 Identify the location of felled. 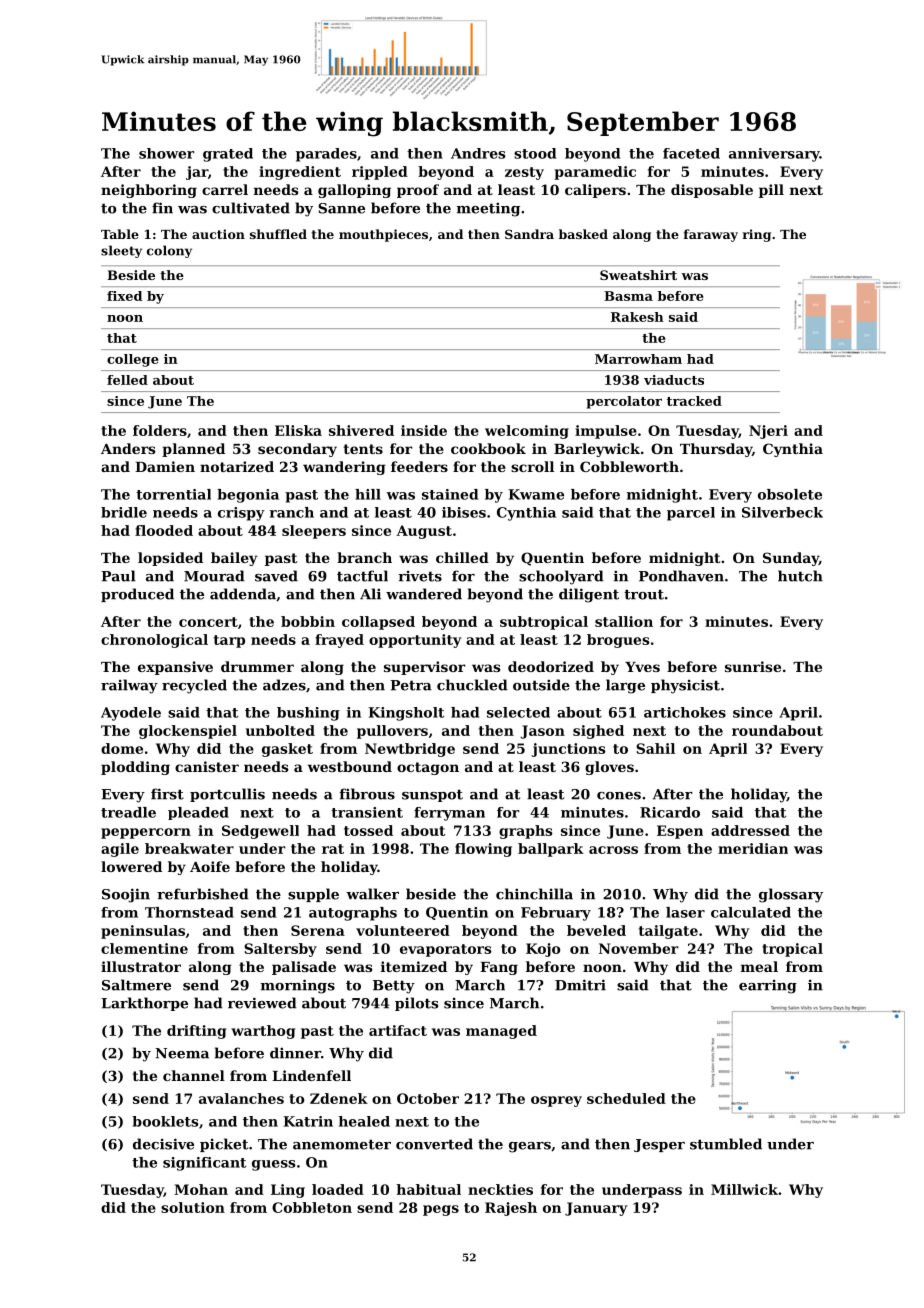
(127, 380).
